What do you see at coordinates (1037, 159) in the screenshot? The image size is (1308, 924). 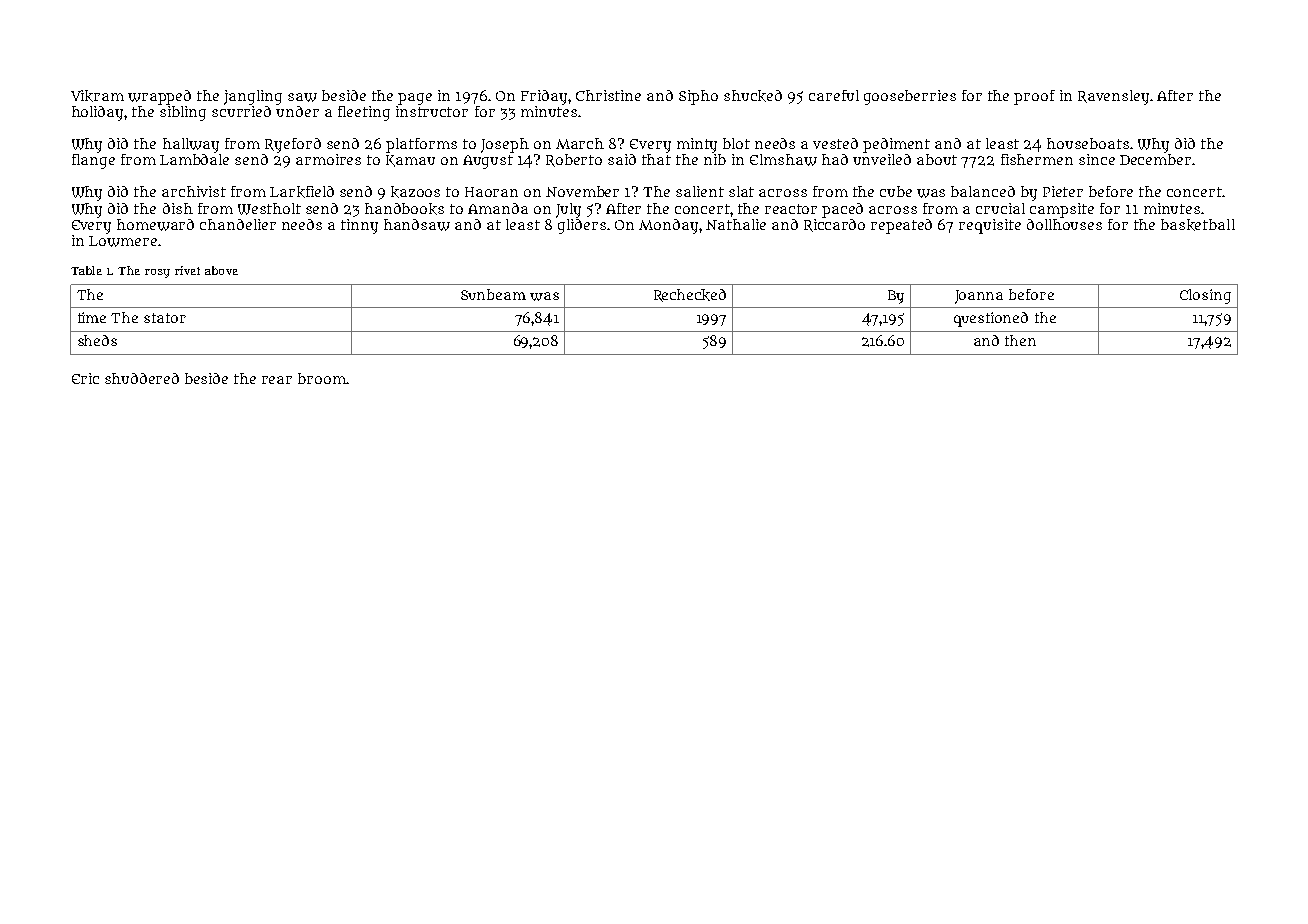 I see `fishermen` at bounding box center [1037, 159].
